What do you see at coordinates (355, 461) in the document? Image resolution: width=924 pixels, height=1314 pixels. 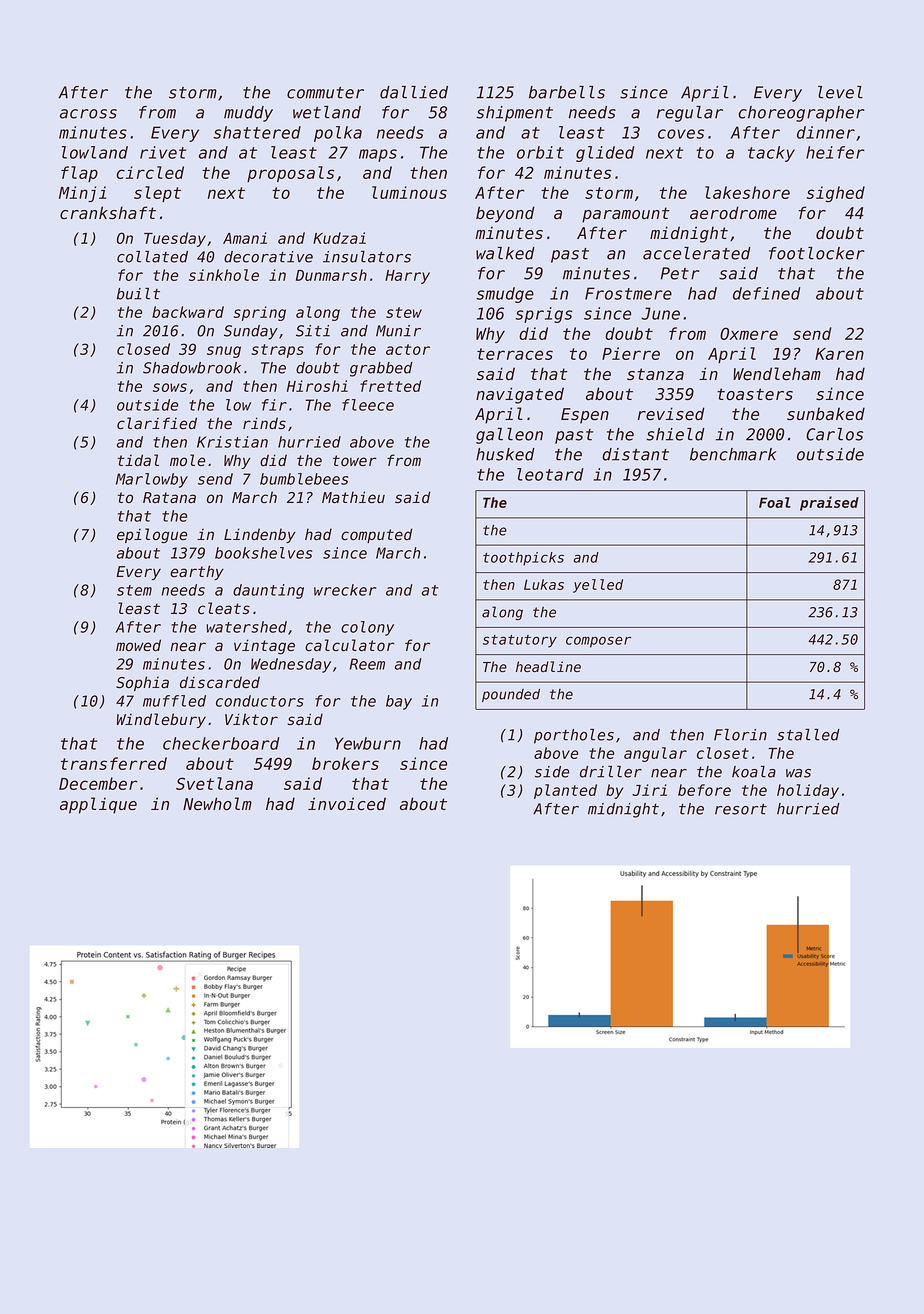 I see `tower` at bounding box center [355, 461].
